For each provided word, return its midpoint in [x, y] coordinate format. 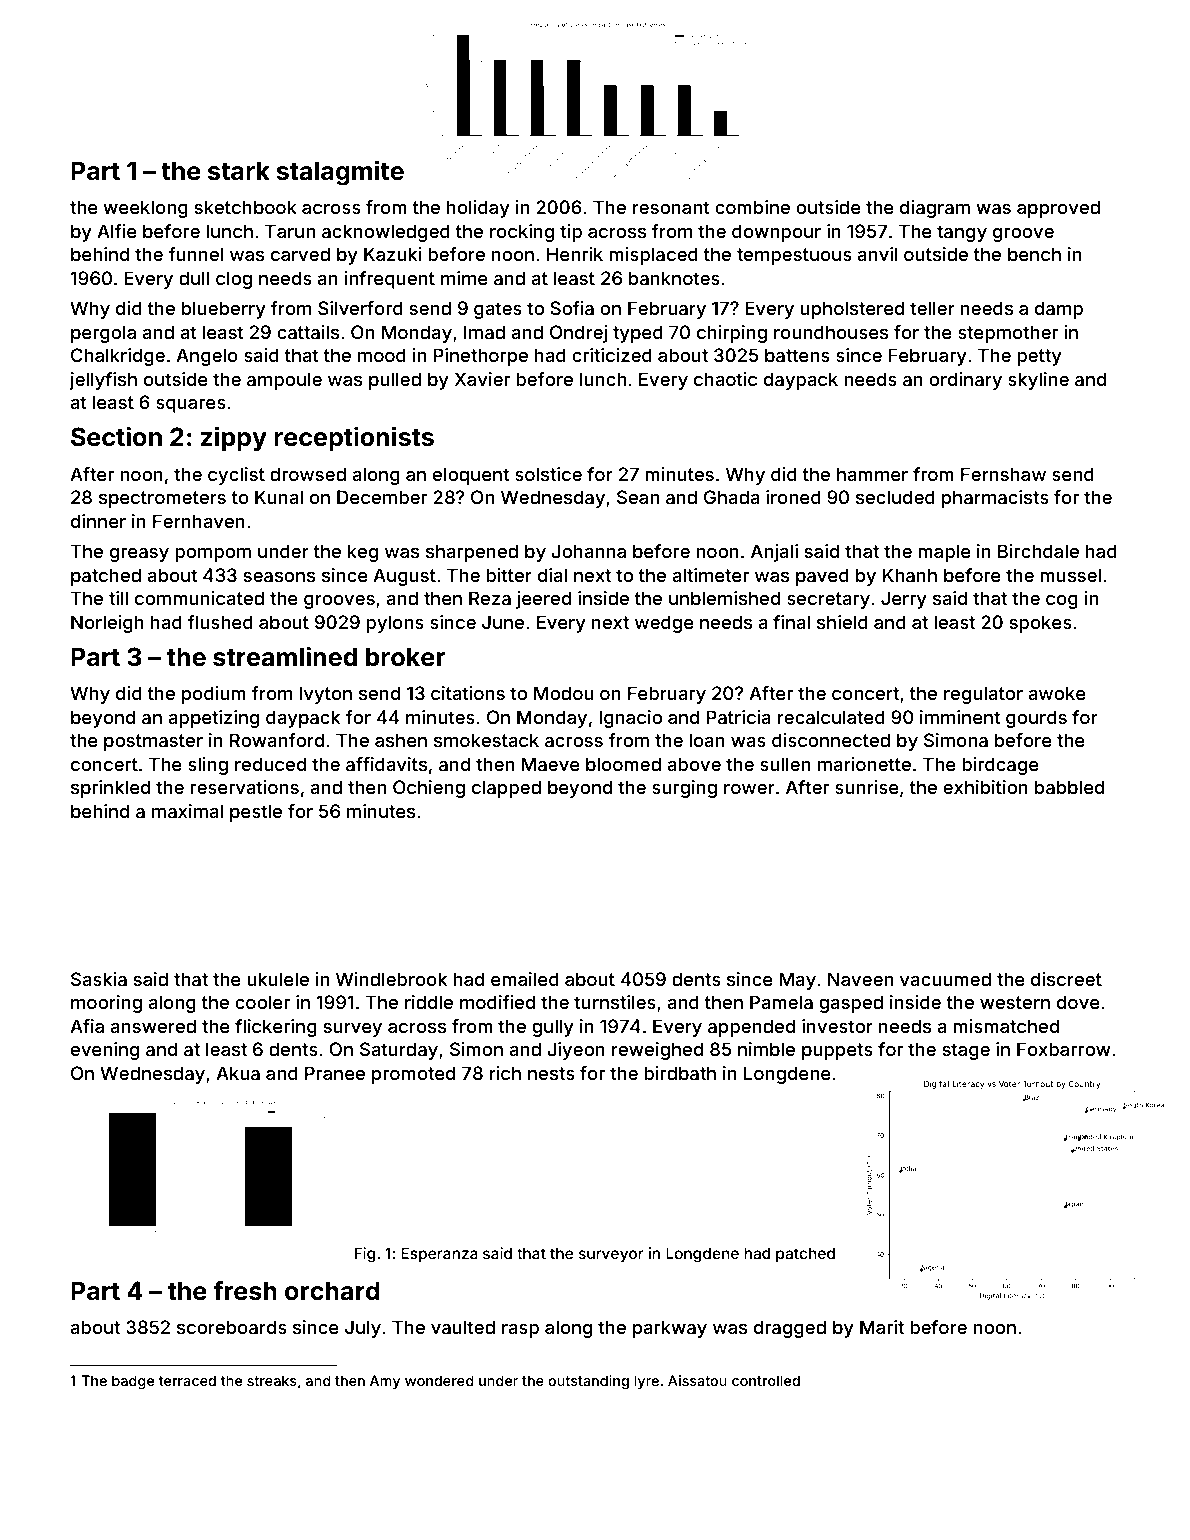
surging [684, 789]
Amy [385, 1382]
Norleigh [107, 624]
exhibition [985, 787]
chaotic [725, 379]
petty [1039, 357]
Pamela [781, 1002]
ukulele [278, 979]
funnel [196, 254]
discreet [1066, 979]
